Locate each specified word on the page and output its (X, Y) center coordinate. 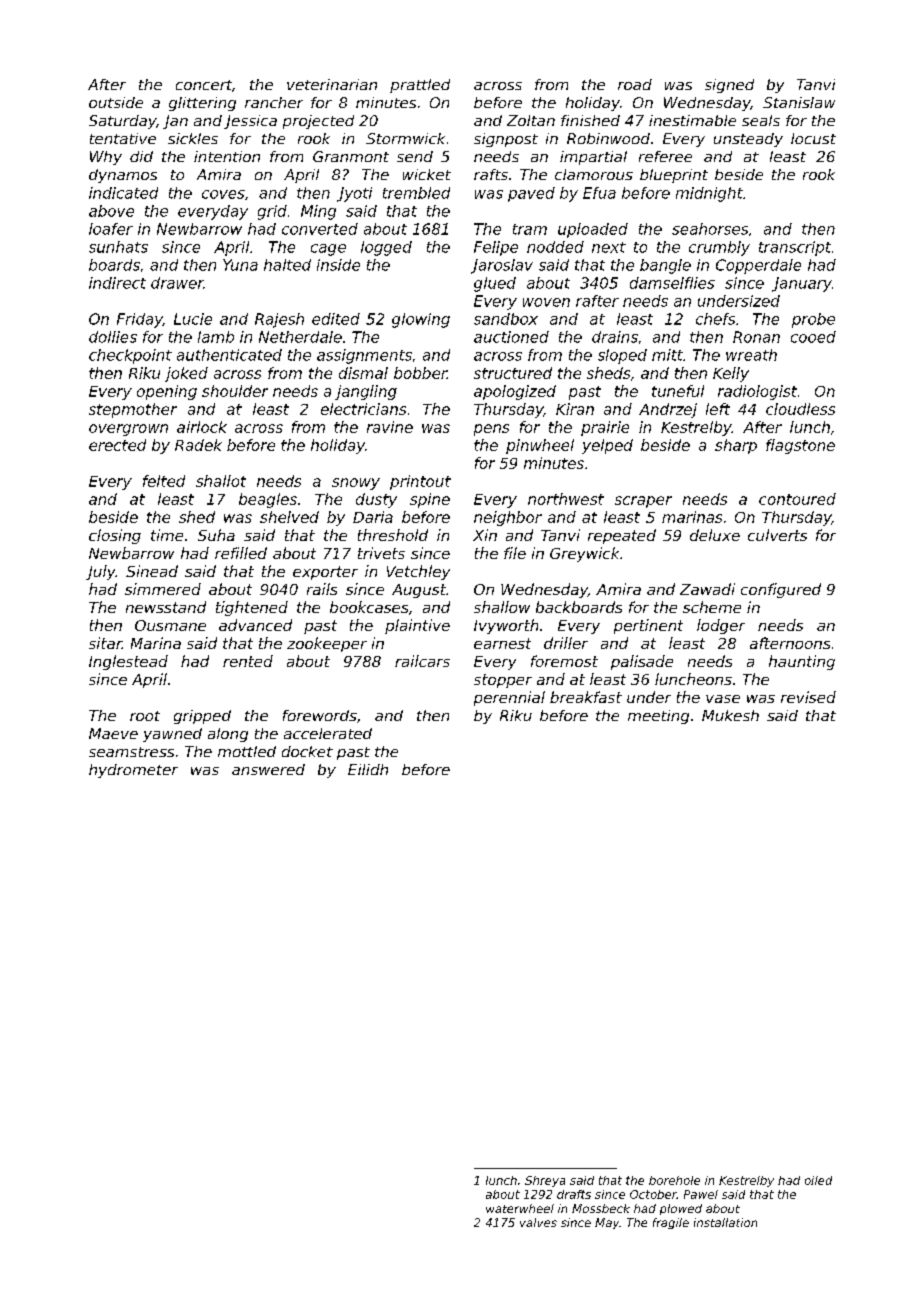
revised (808, 697)
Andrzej (668, 410)
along (228, 735)
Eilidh (368, 769)
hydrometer (133, 771)
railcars (422, 661)
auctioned (511, 337)
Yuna (240, 265)
